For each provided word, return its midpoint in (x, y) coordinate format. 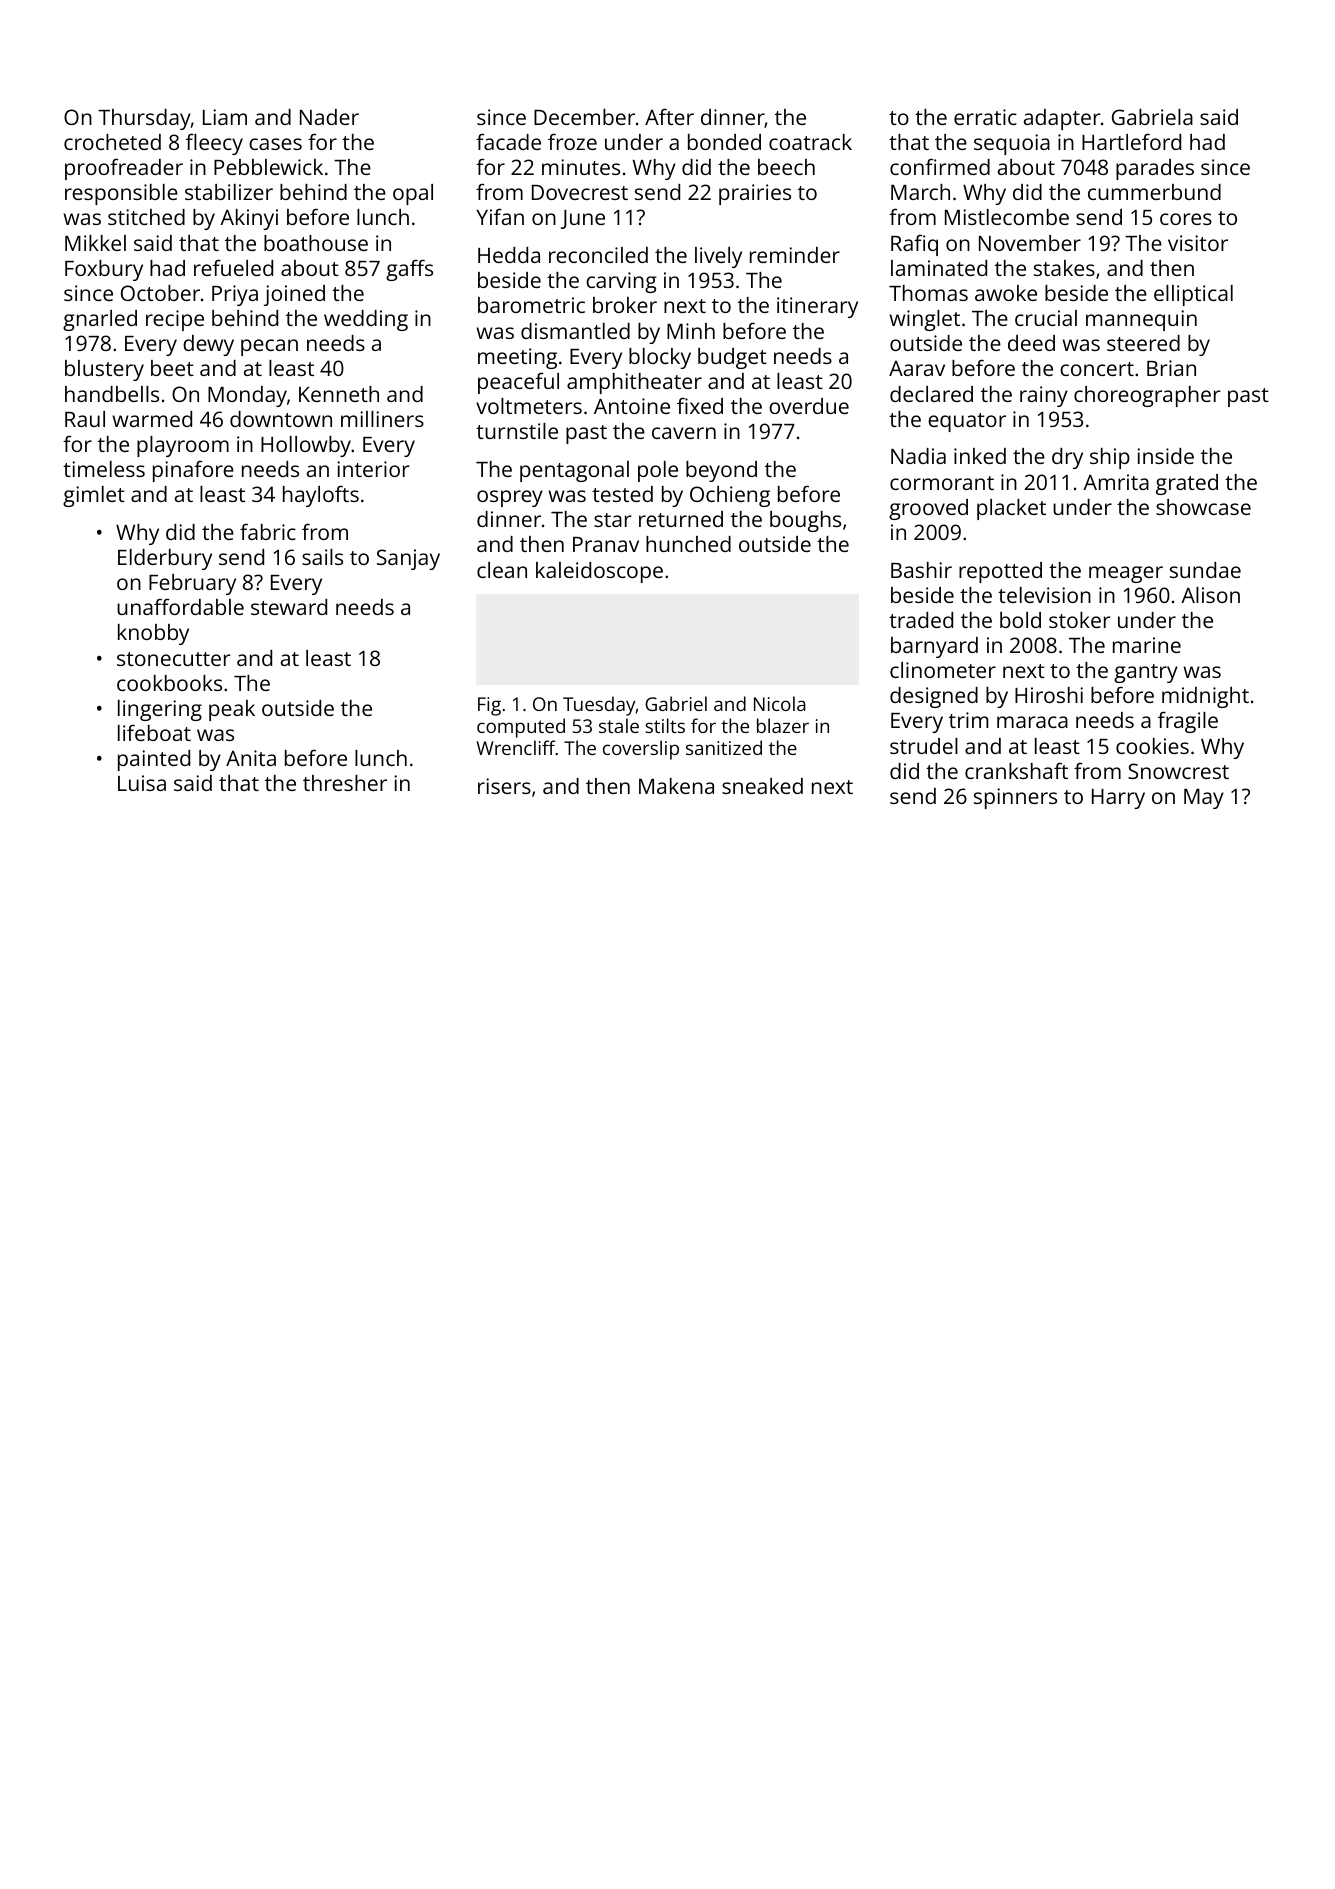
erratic (985, 117)
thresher (345, 783)
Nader (329, 117)
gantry (1146, 673)
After (669, 116)
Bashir (921, 570)
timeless (104, 469)
